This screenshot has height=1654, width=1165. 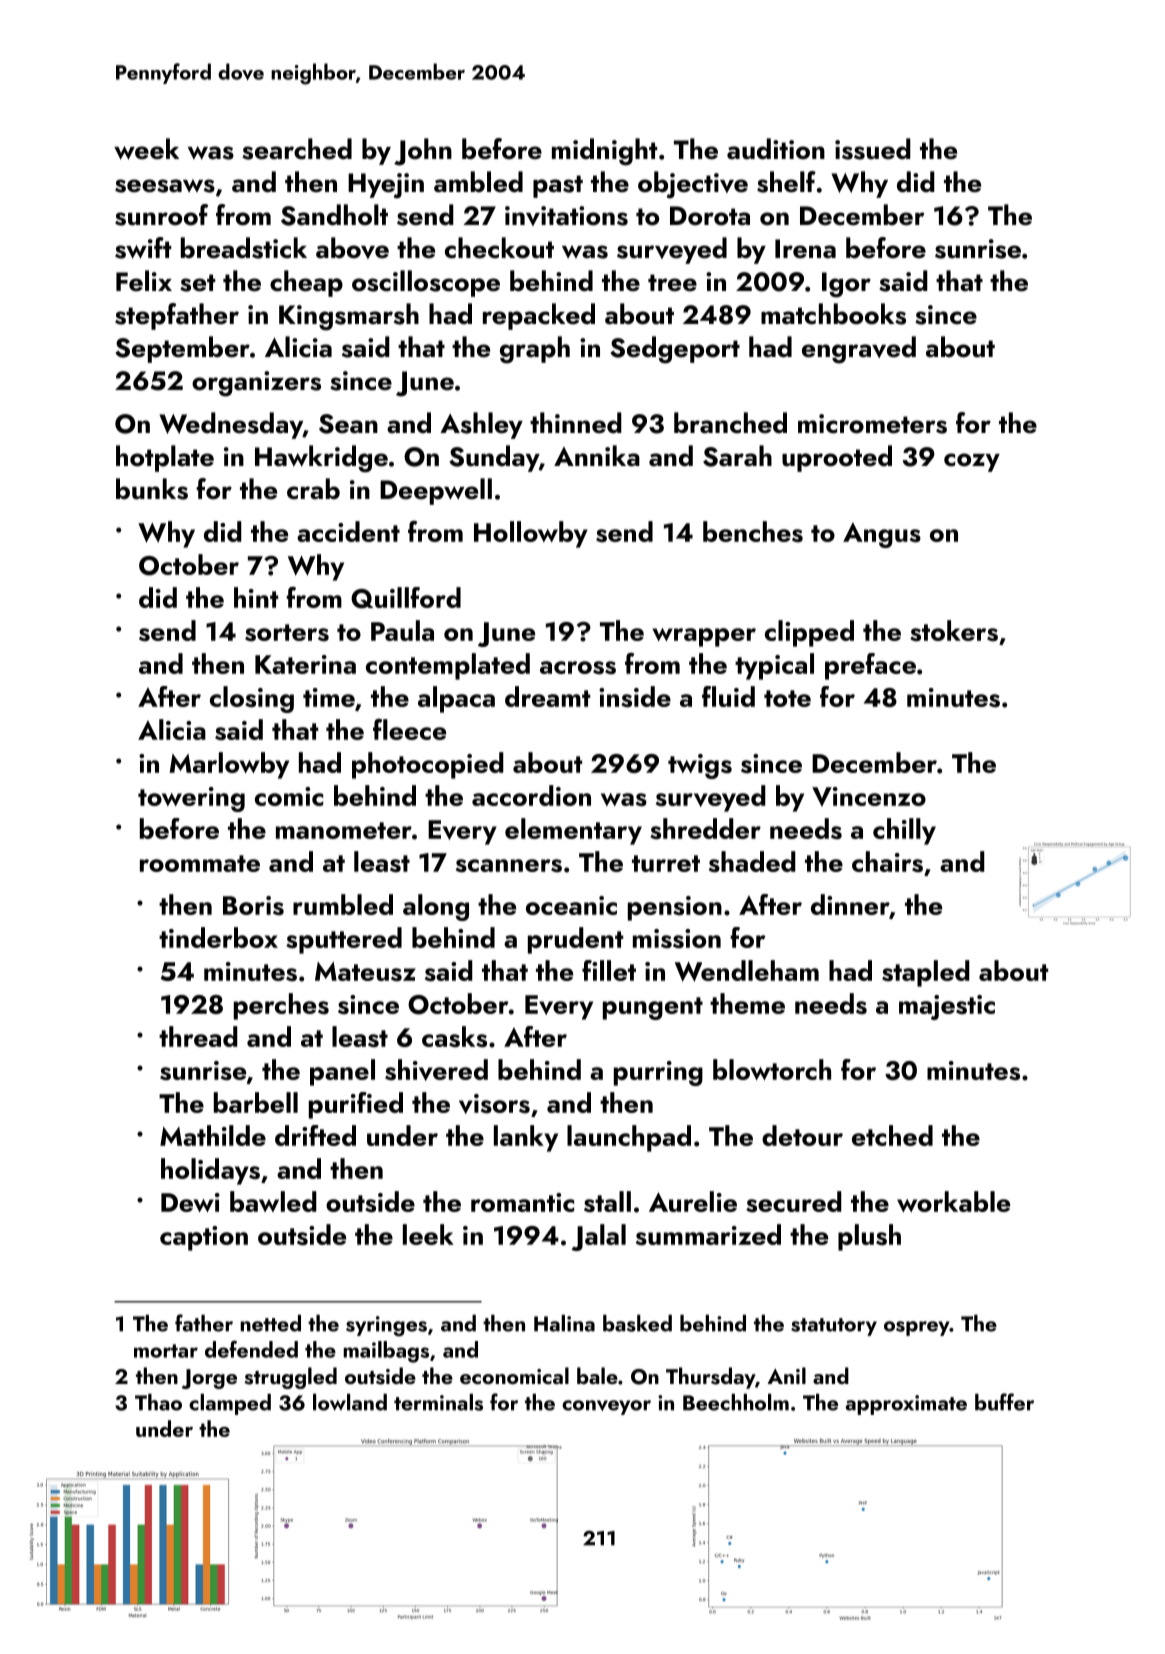 What do you see at coordinates (947, 1007) in the screenshot?
I see `majestic` at bounding box center [947, 1007].
